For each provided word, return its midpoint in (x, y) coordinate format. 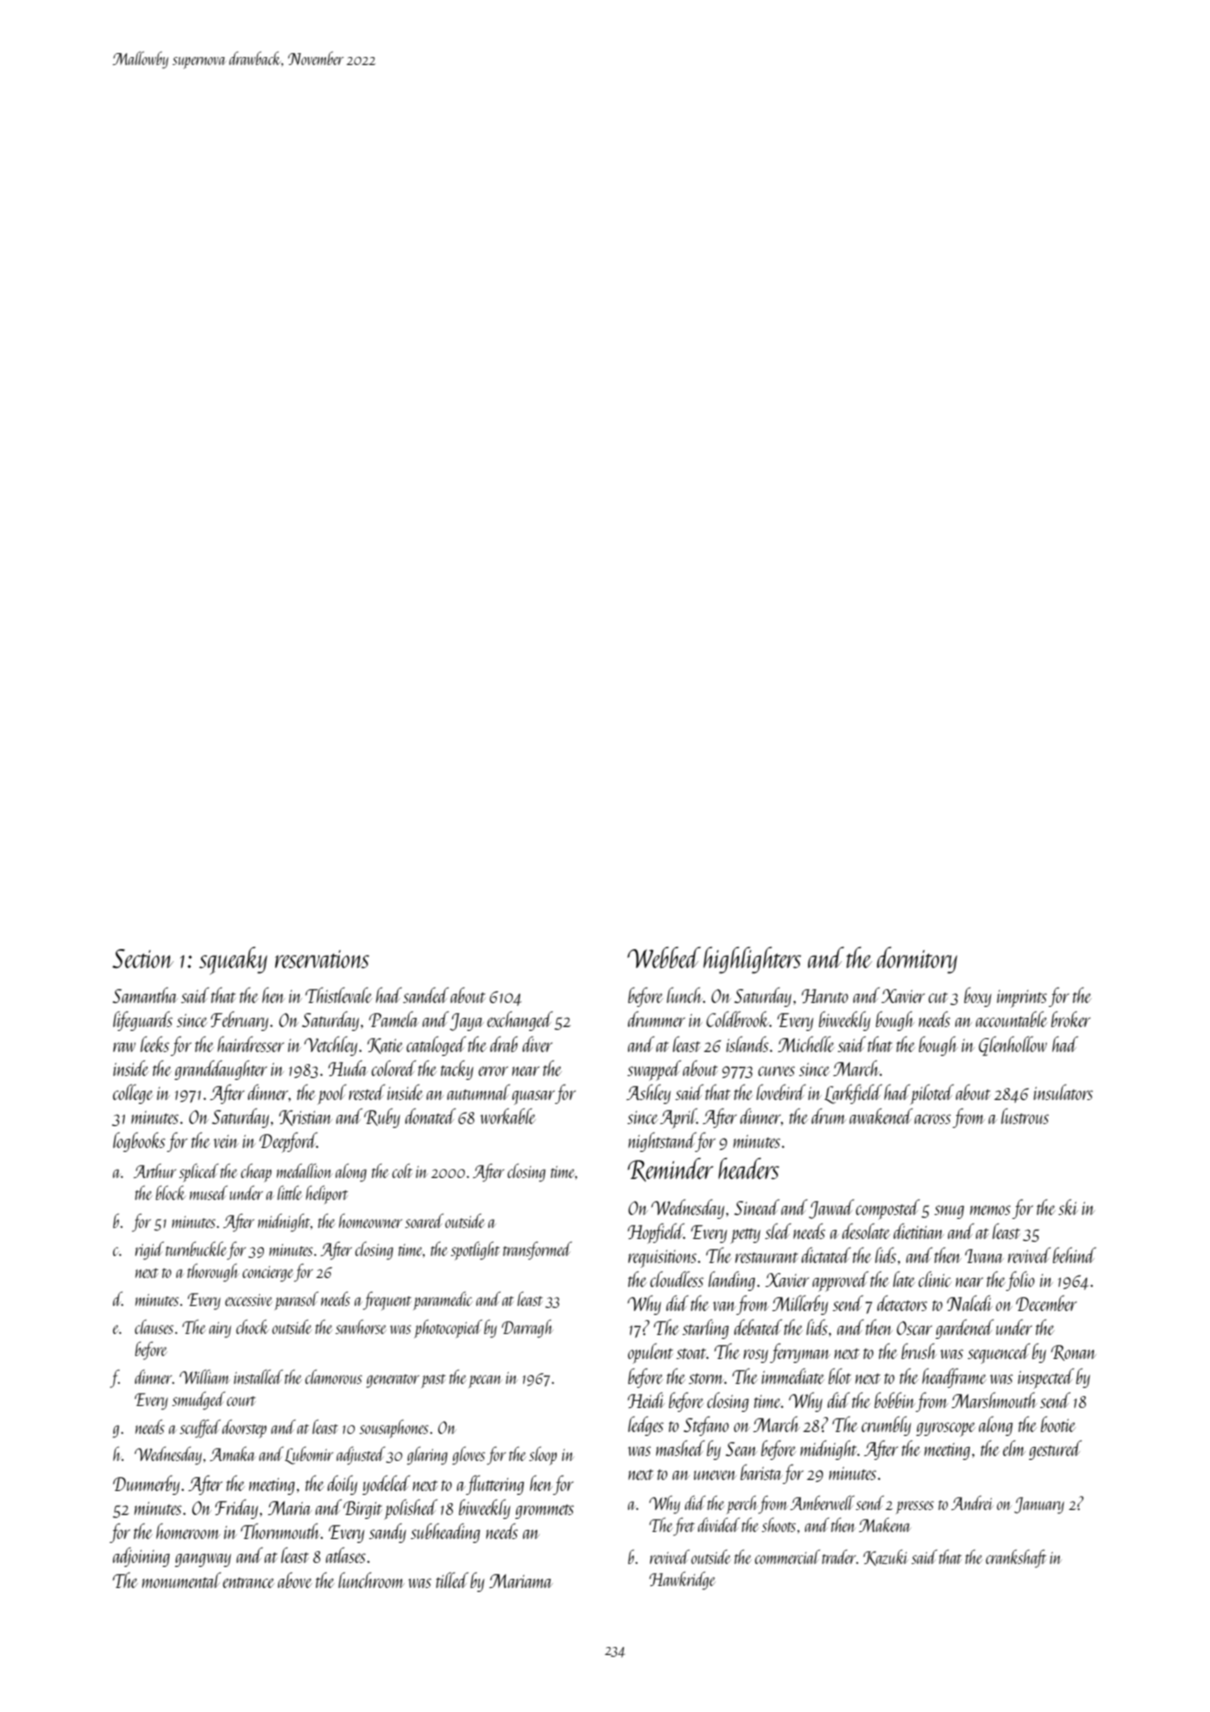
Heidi (646, 1400)
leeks (154, 1044)
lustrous (1025, 1116)
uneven (715, 1475)
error (493, 1071)
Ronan (1073, 1353)
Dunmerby (146, 1485)
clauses (154, 1326)
